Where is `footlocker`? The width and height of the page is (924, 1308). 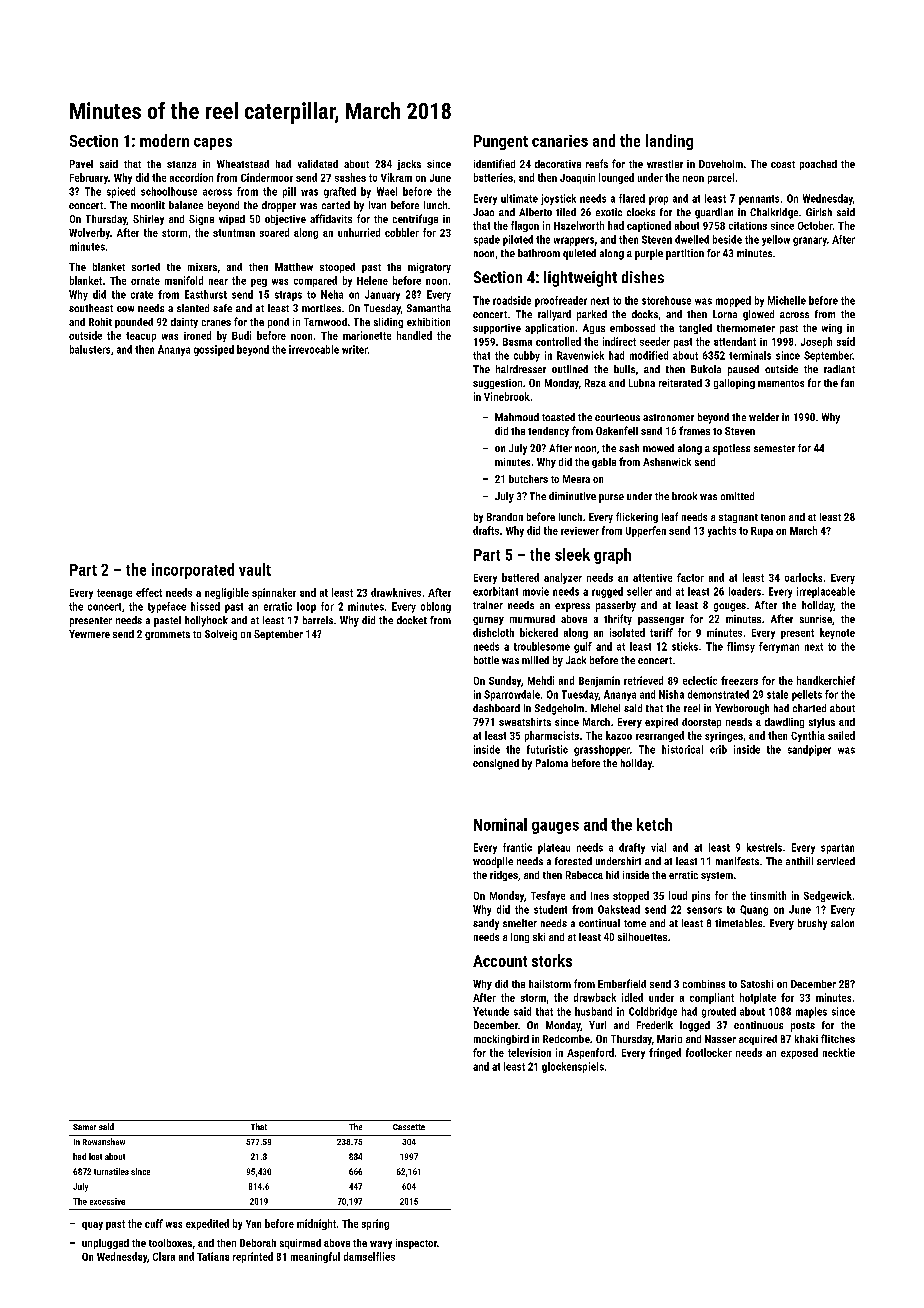 footlocker is located at coordinates (709, 1052).
